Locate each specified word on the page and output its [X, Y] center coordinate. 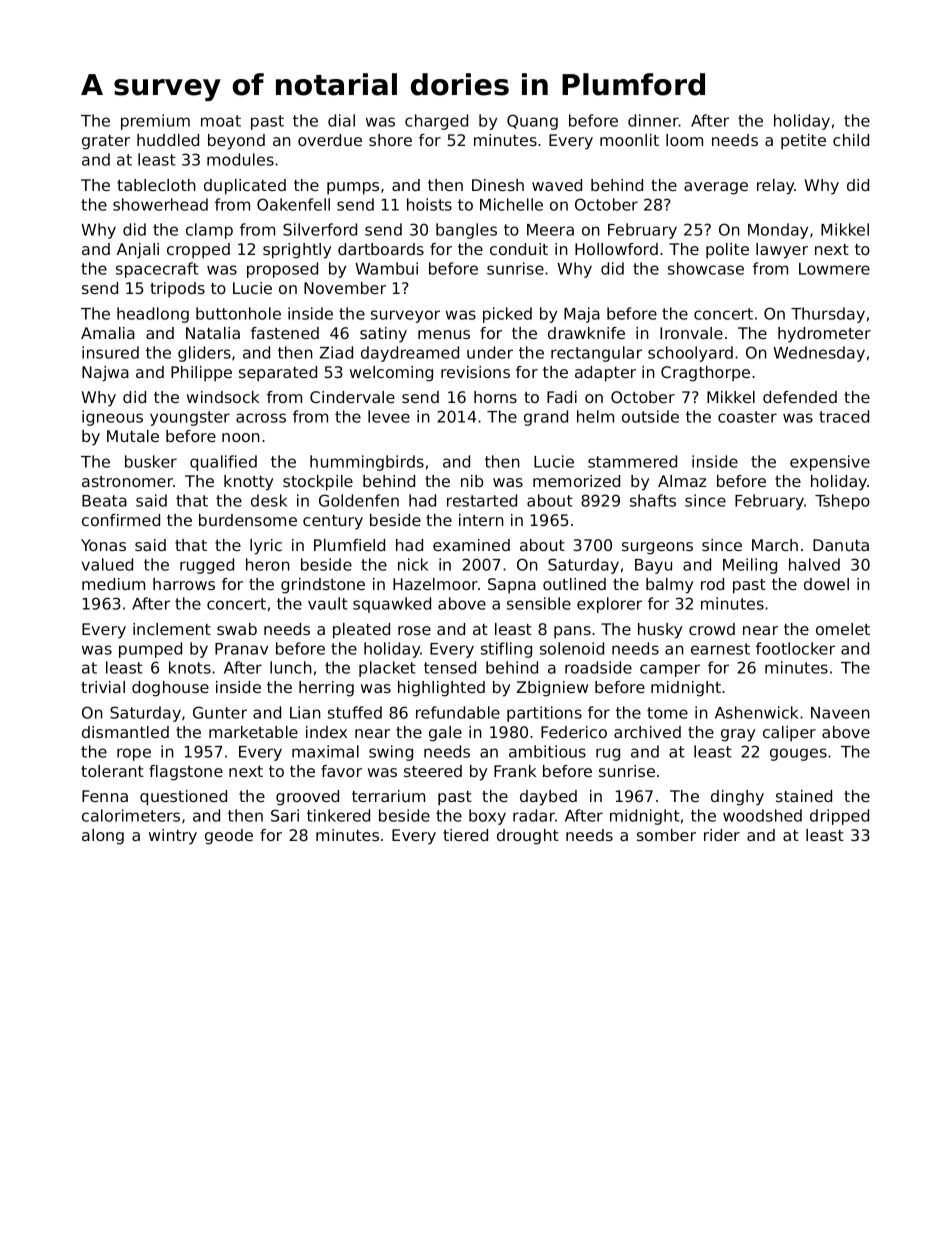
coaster [747, 417]
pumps [353, 188]
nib [472, 481]
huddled [168, 140]
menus [444, 334]
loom [684, 140]
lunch [291, 667]
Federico [574, 732]
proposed [282, 270]
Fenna [105, 796]
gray [738, 735]
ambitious [547, 751]
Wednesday [819, 354]
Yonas [103, 545]
